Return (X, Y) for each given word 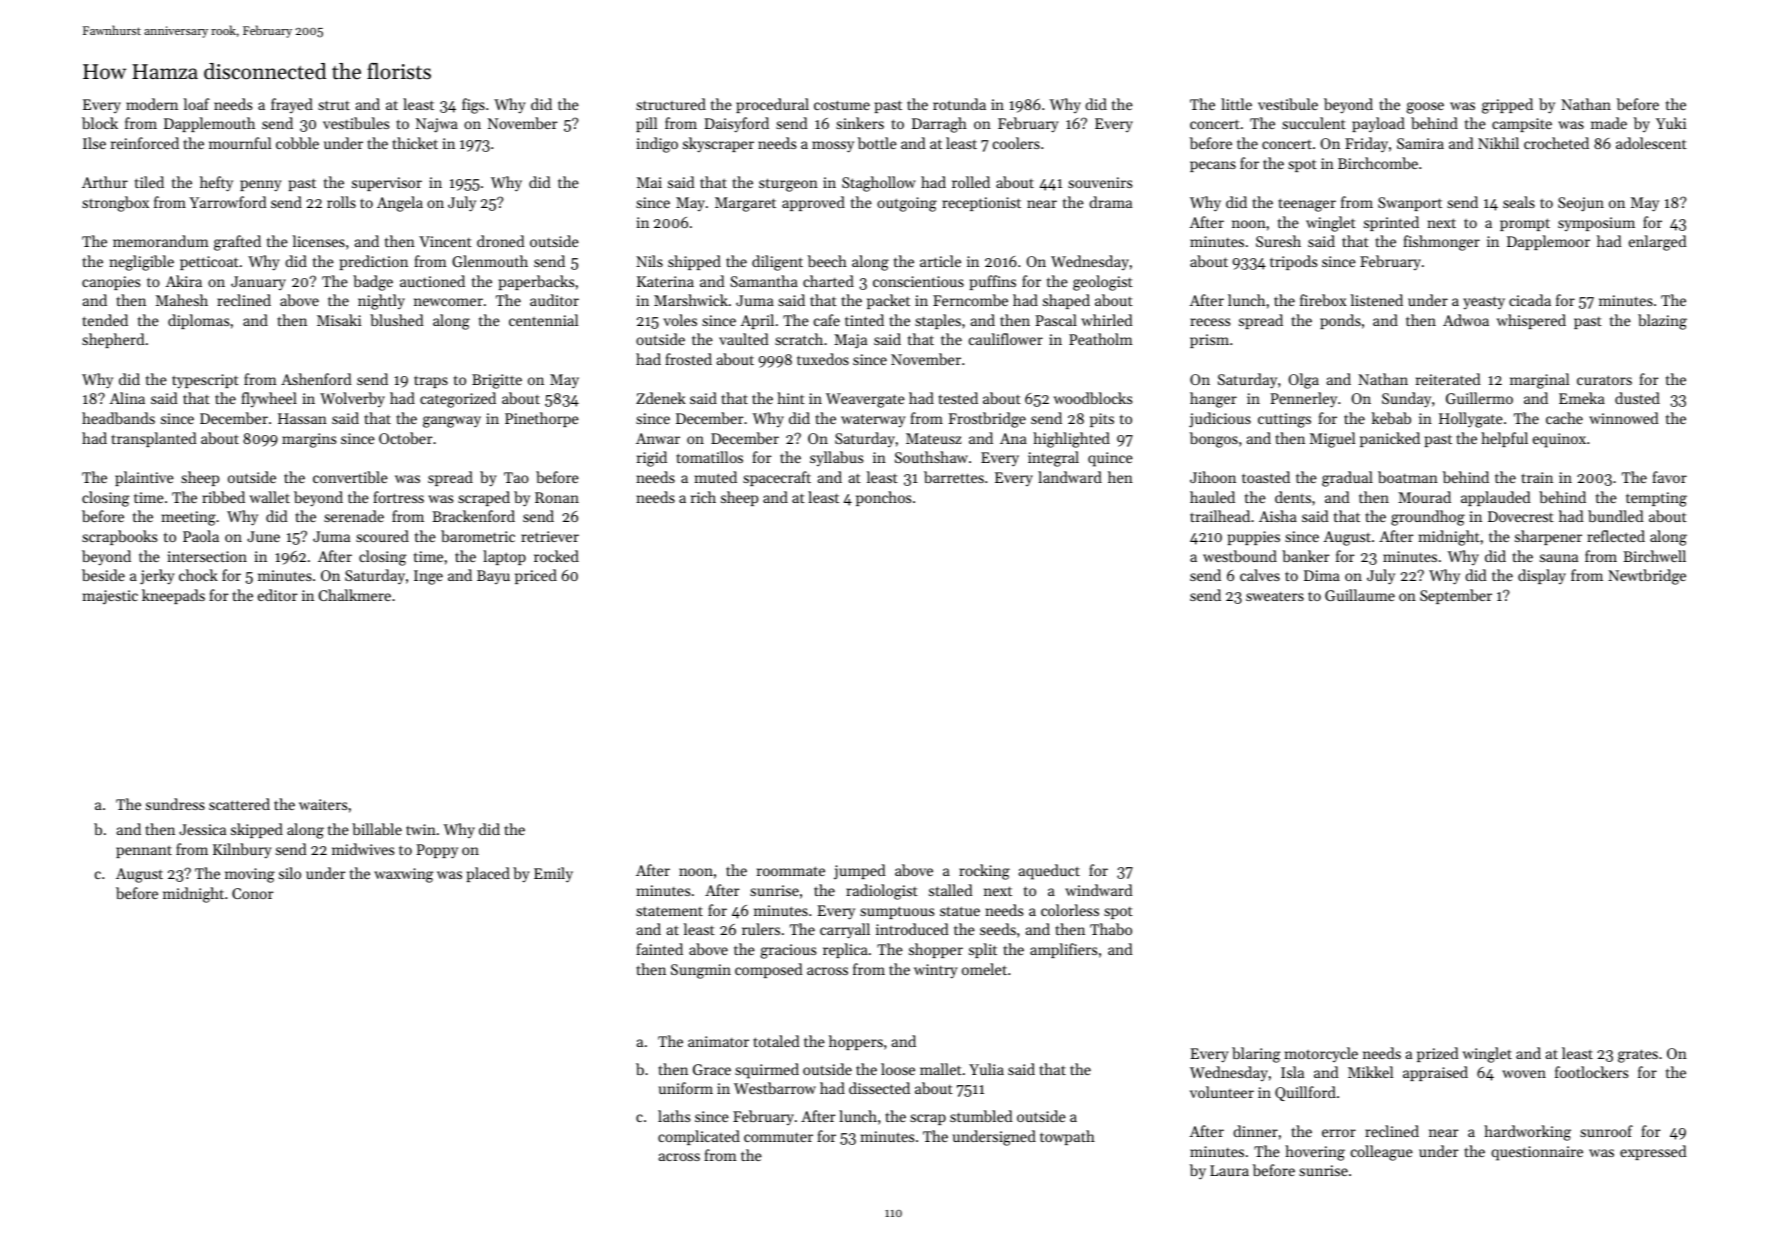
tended (105, 320)
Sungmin (701, 971)
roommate (791, 871)
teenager (1307, 205)
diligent (777, 263)
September (1456, 596)
